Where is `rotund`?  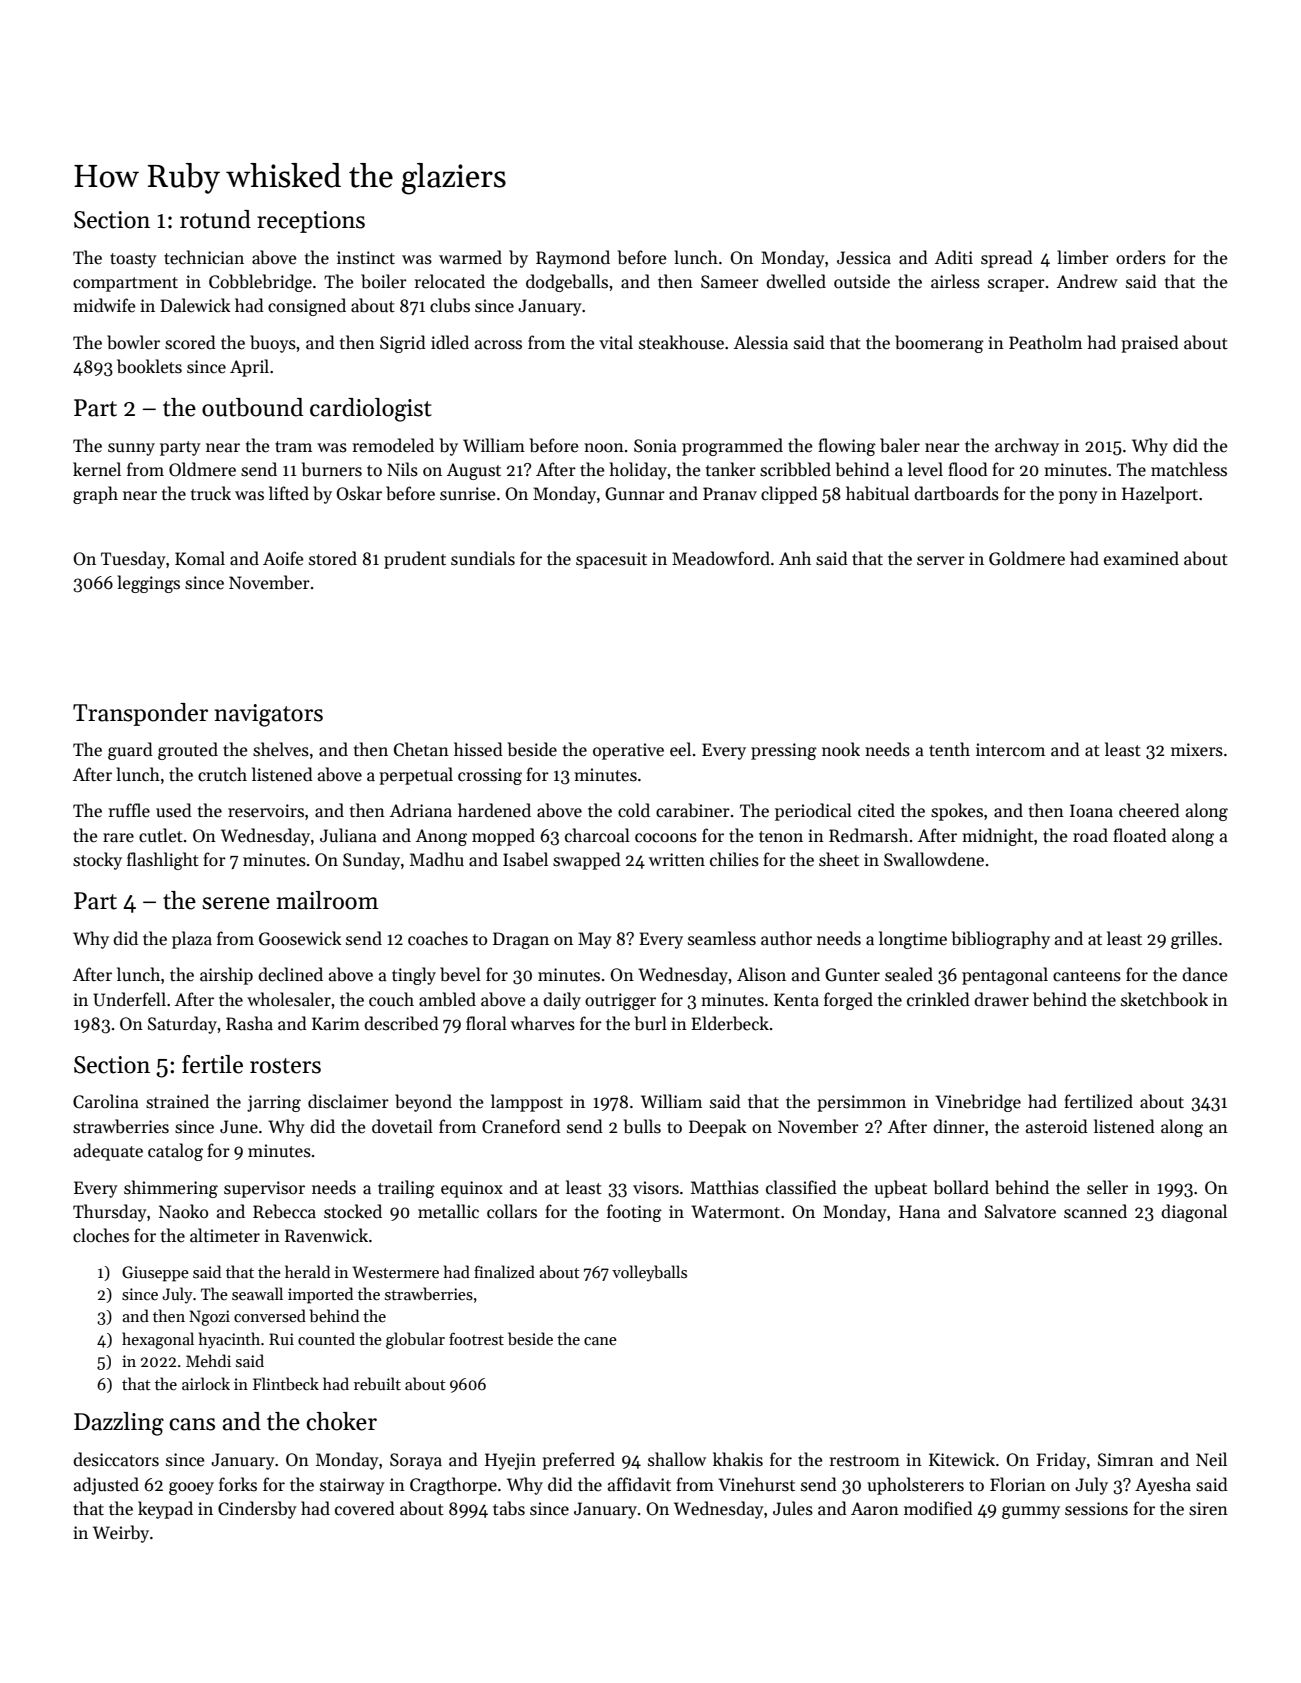 rotund is located at coordinates (215, 219).
